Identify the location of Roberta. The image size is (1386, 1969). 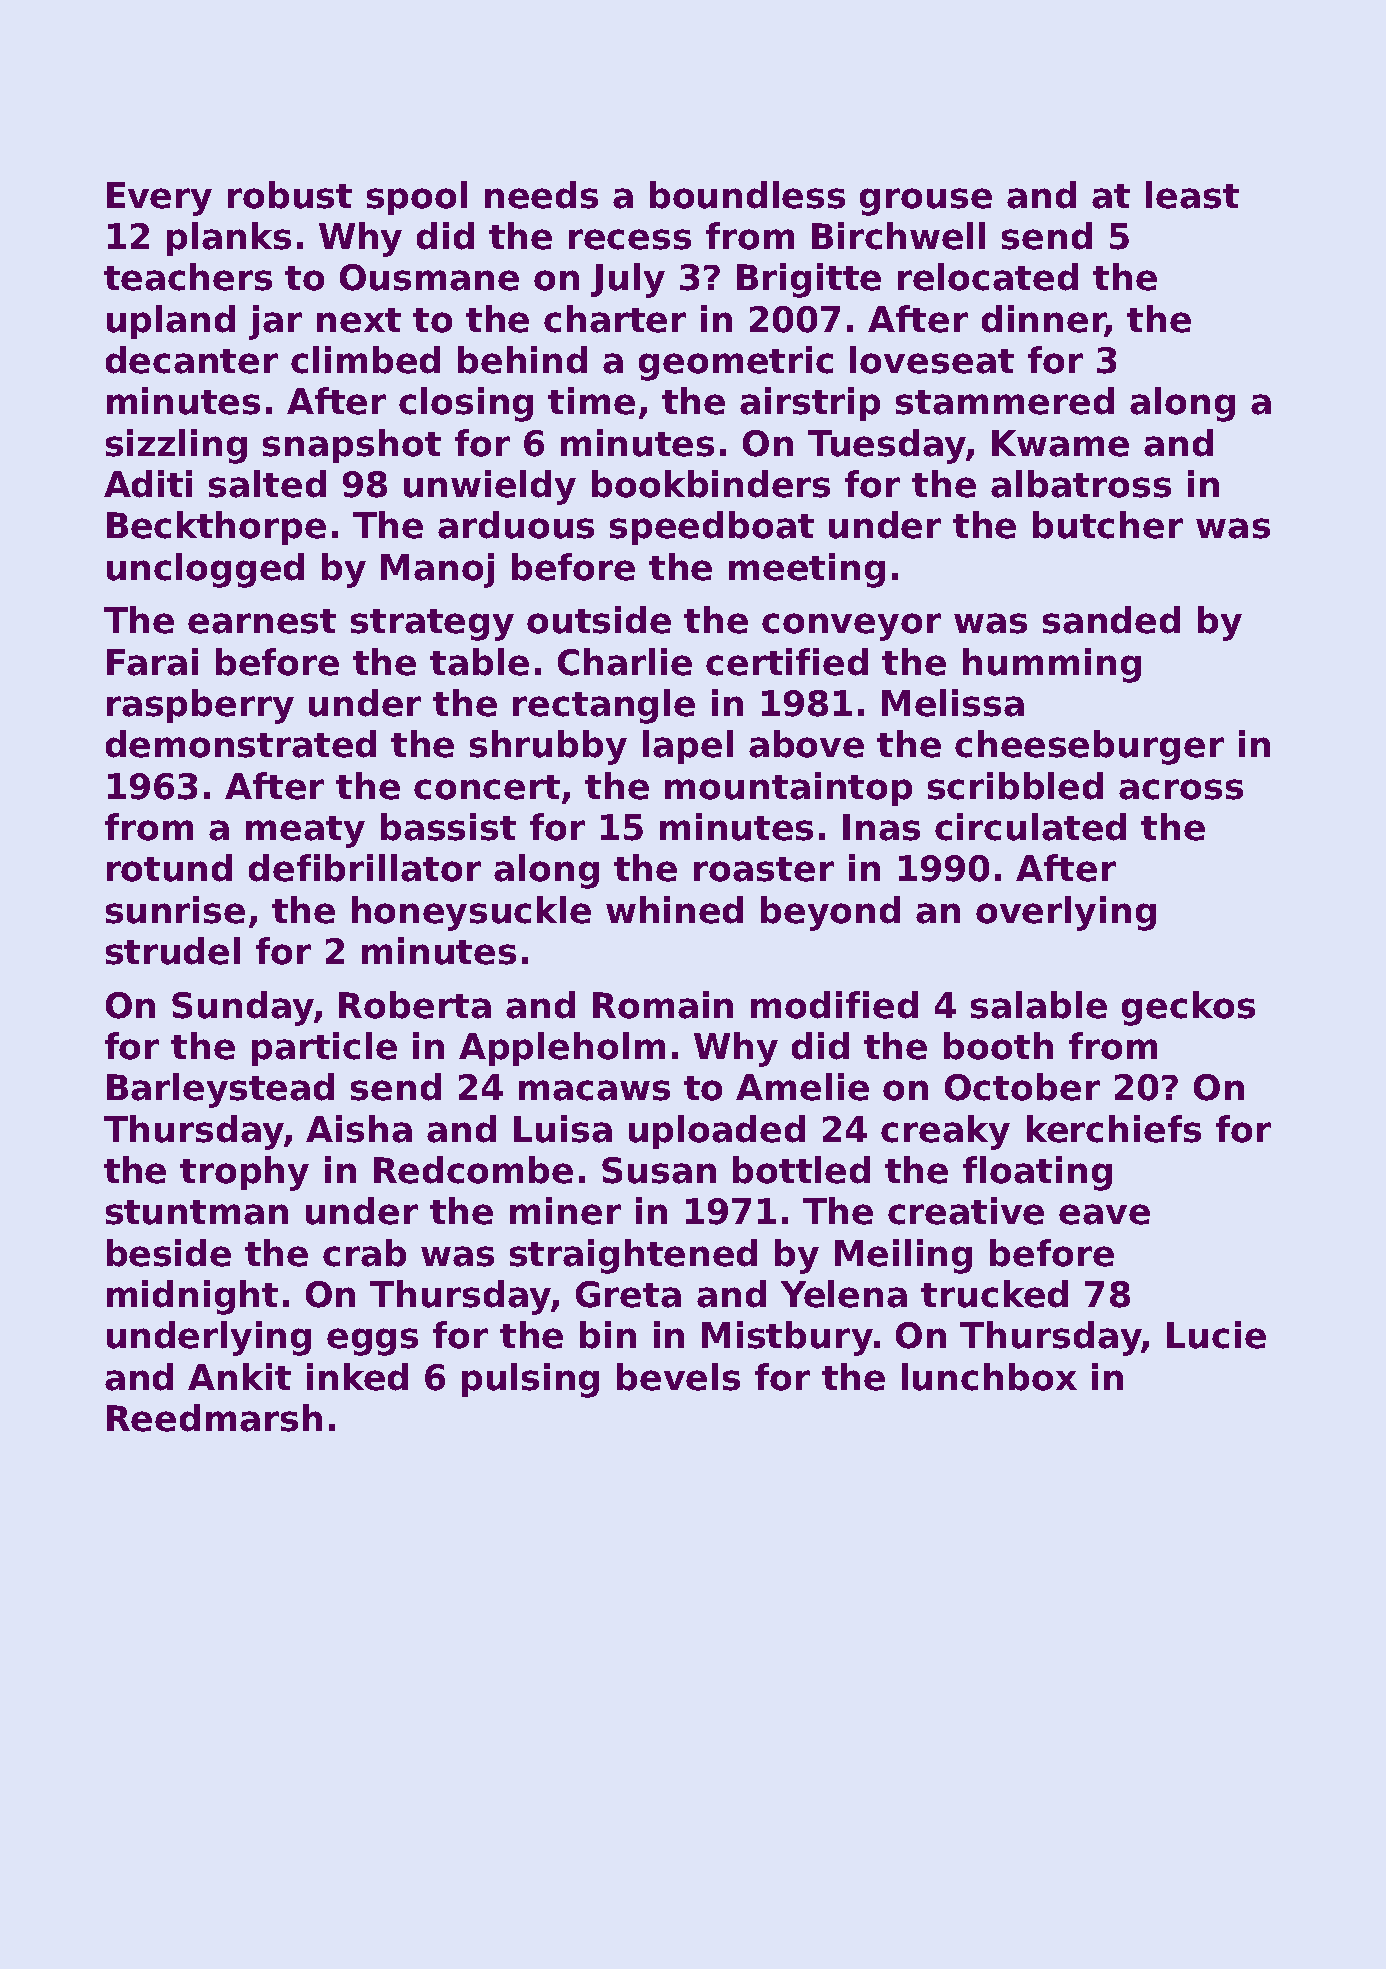
(415, 1005).
